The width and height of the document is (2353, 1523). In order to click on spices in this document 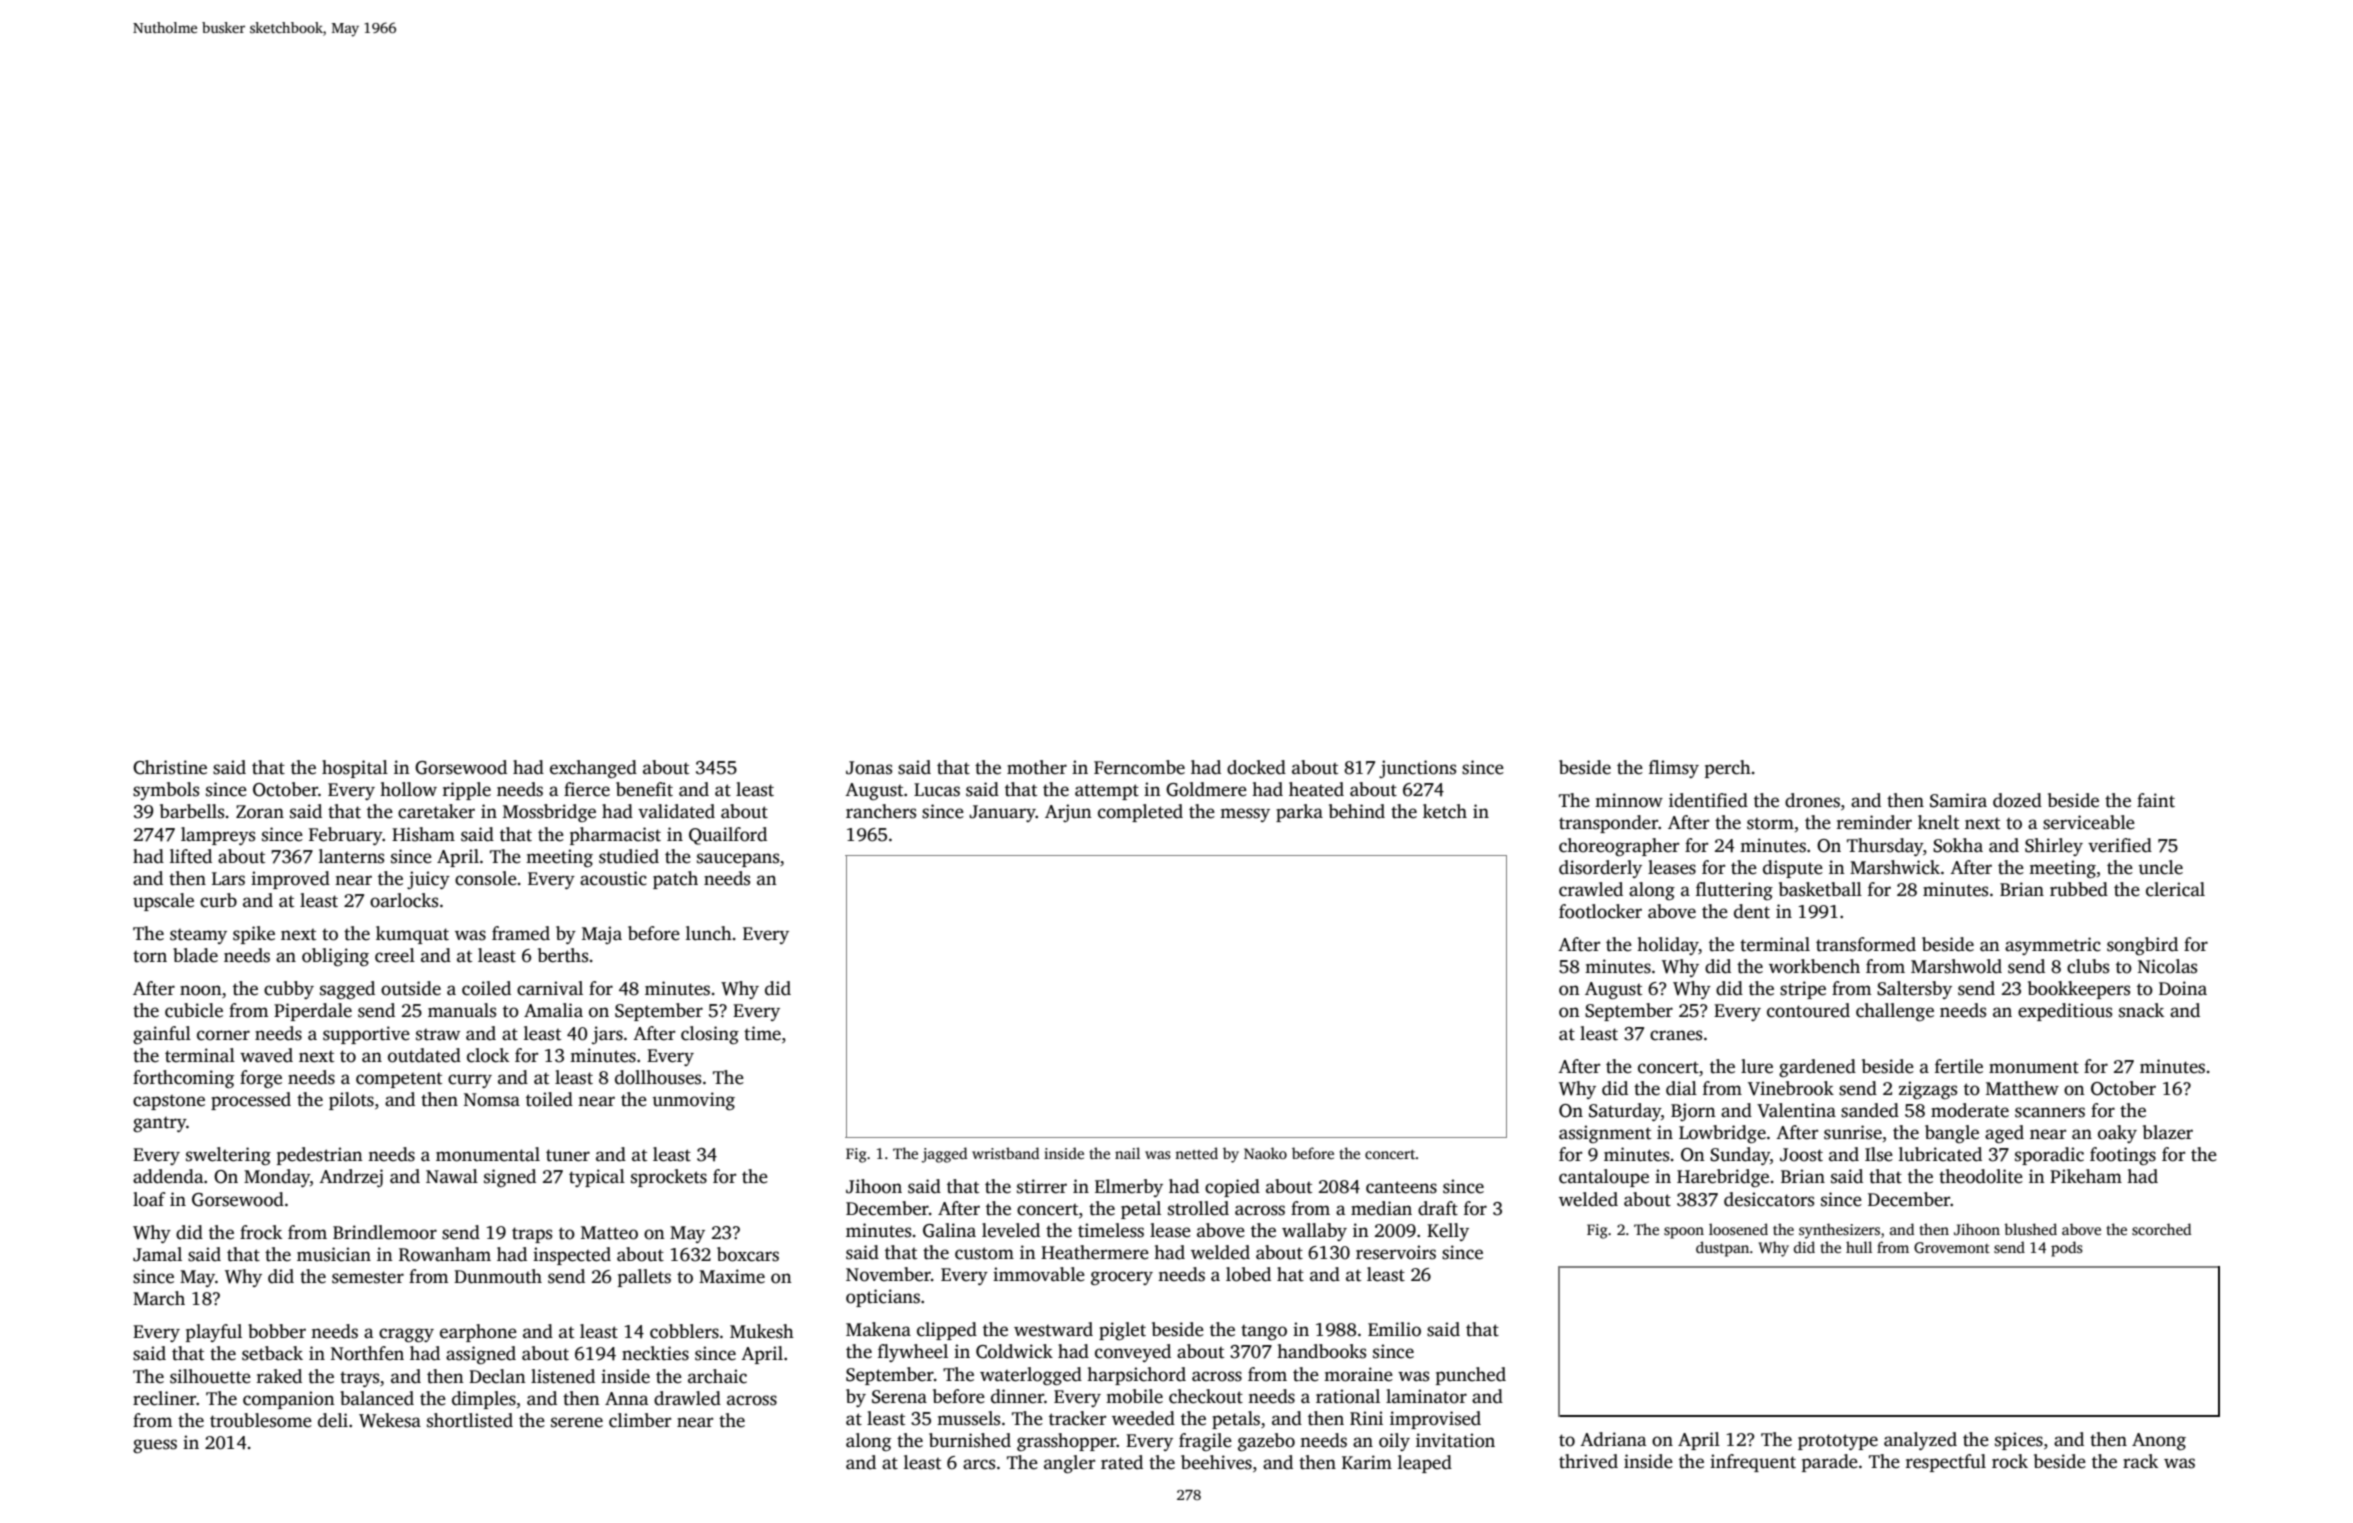, I will do `click(2019, 1441)`.
